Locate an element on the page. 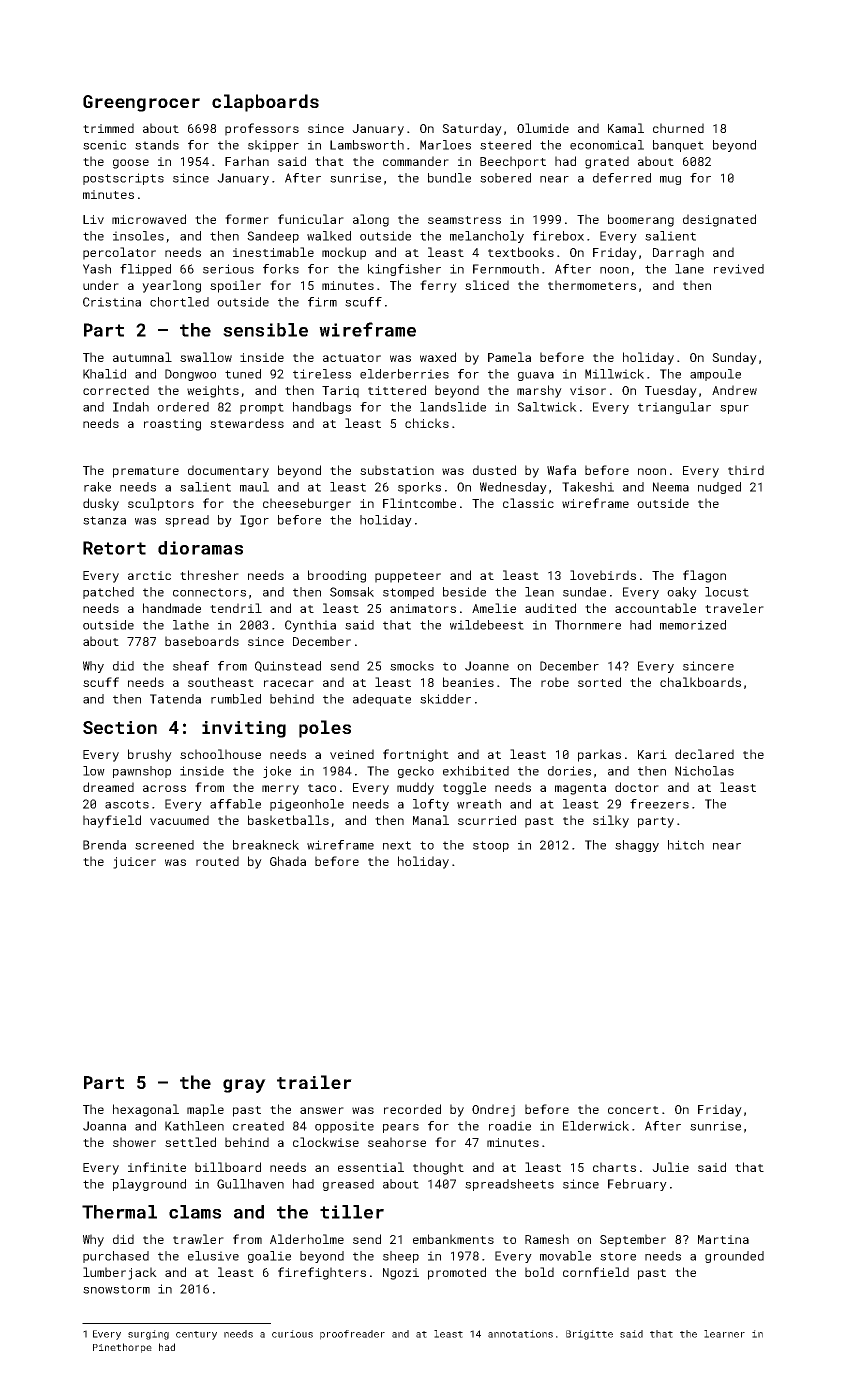 This image has height=1400, width=849. wreath is located at coordinates (479, 804).
